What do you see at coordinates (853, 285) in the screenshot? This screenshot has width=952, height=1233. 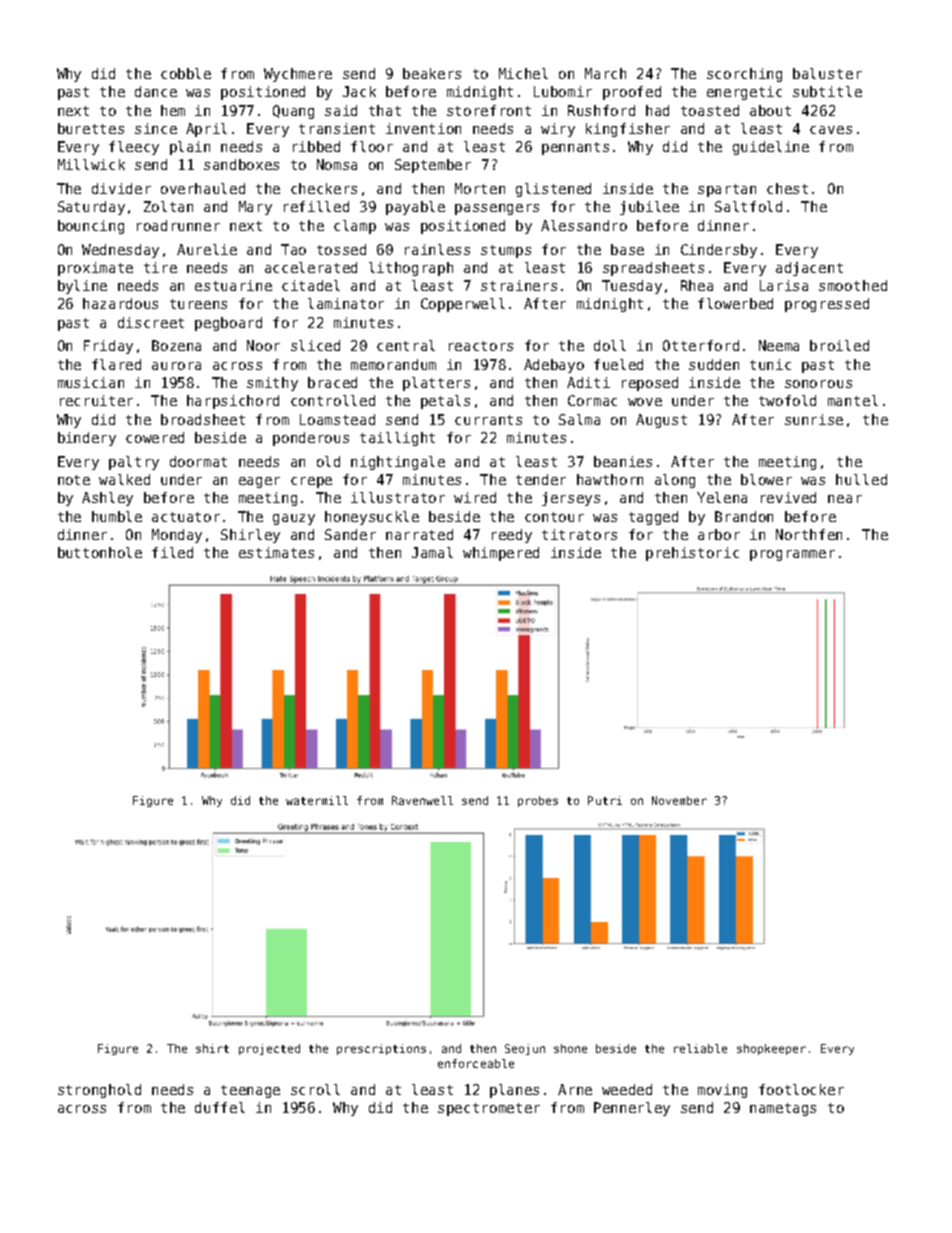 I see `smoothed` at bounding box center [853, 285].
